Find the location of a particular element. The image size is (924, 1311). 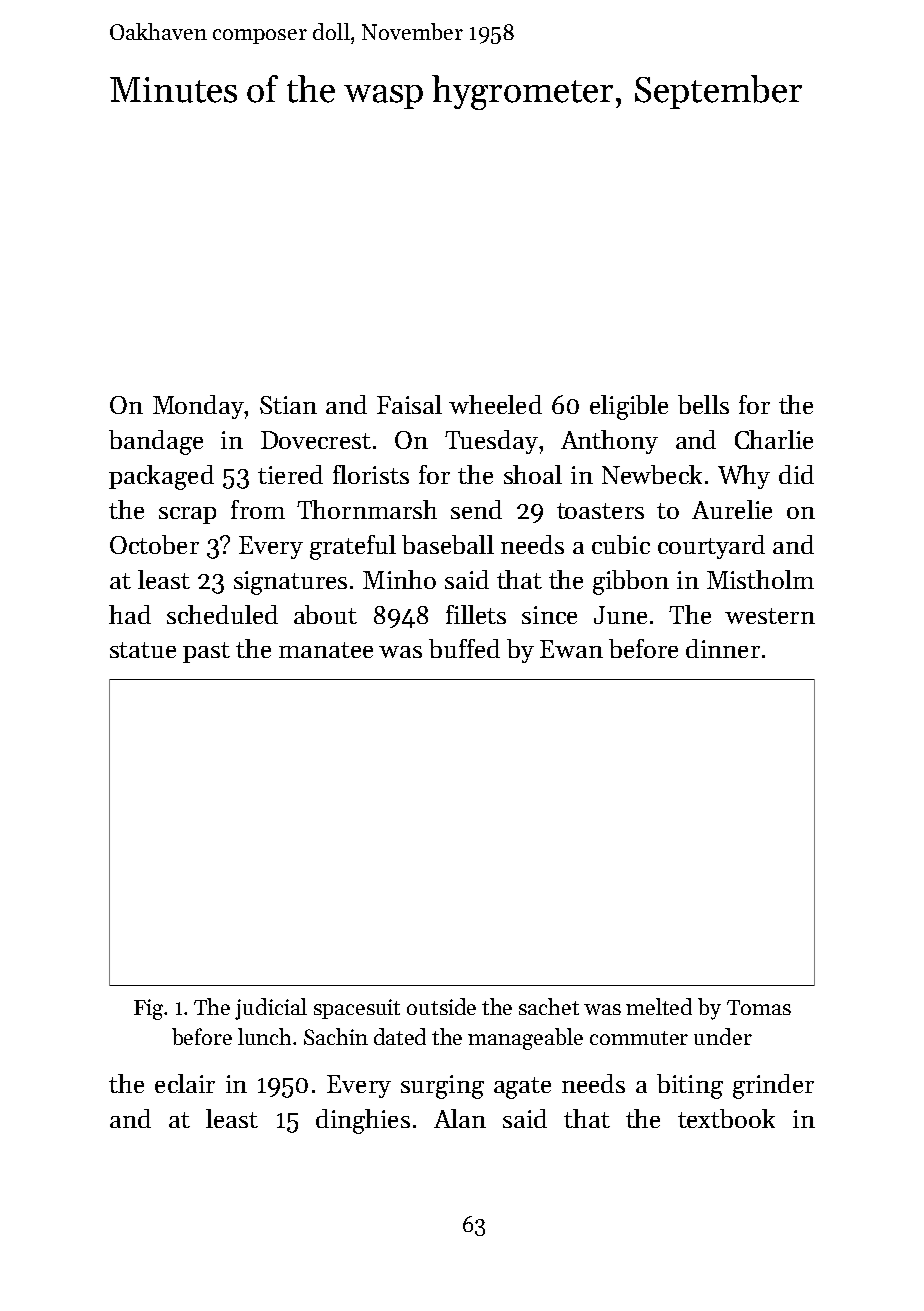

eclair is located at coordinates (185, 1083).
